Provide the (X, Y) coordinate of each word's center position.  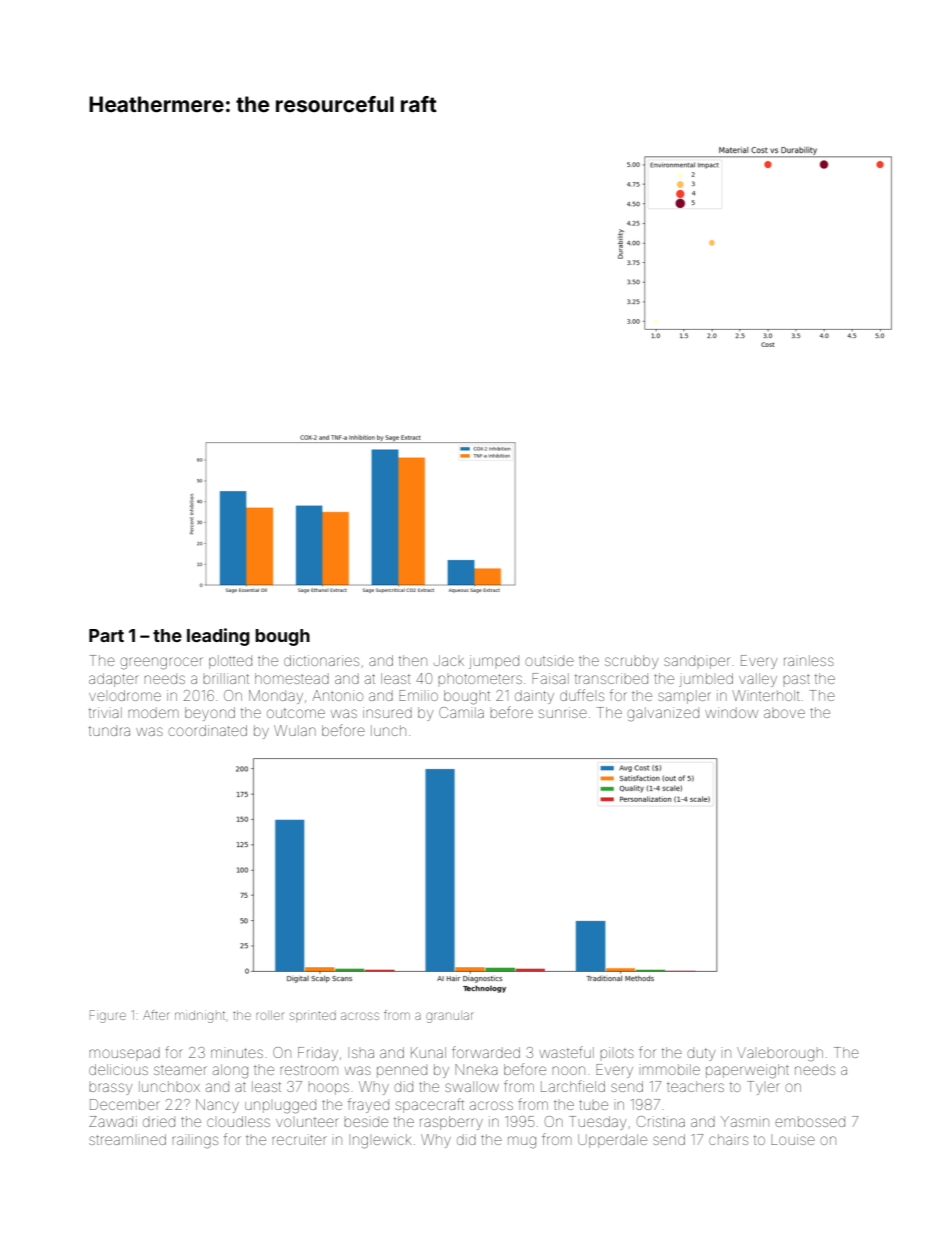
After (156, 1015)
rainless (809, 660)
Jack (449, 660)
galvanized (663, 714)
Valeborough (780, 1054)
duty (701, 1054)
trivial (105, 712)
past (796, 679)
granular (450, 1017)
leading (218, 637)
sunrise (563, 712)
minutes (237, 1053)
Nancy (217, 1106)
